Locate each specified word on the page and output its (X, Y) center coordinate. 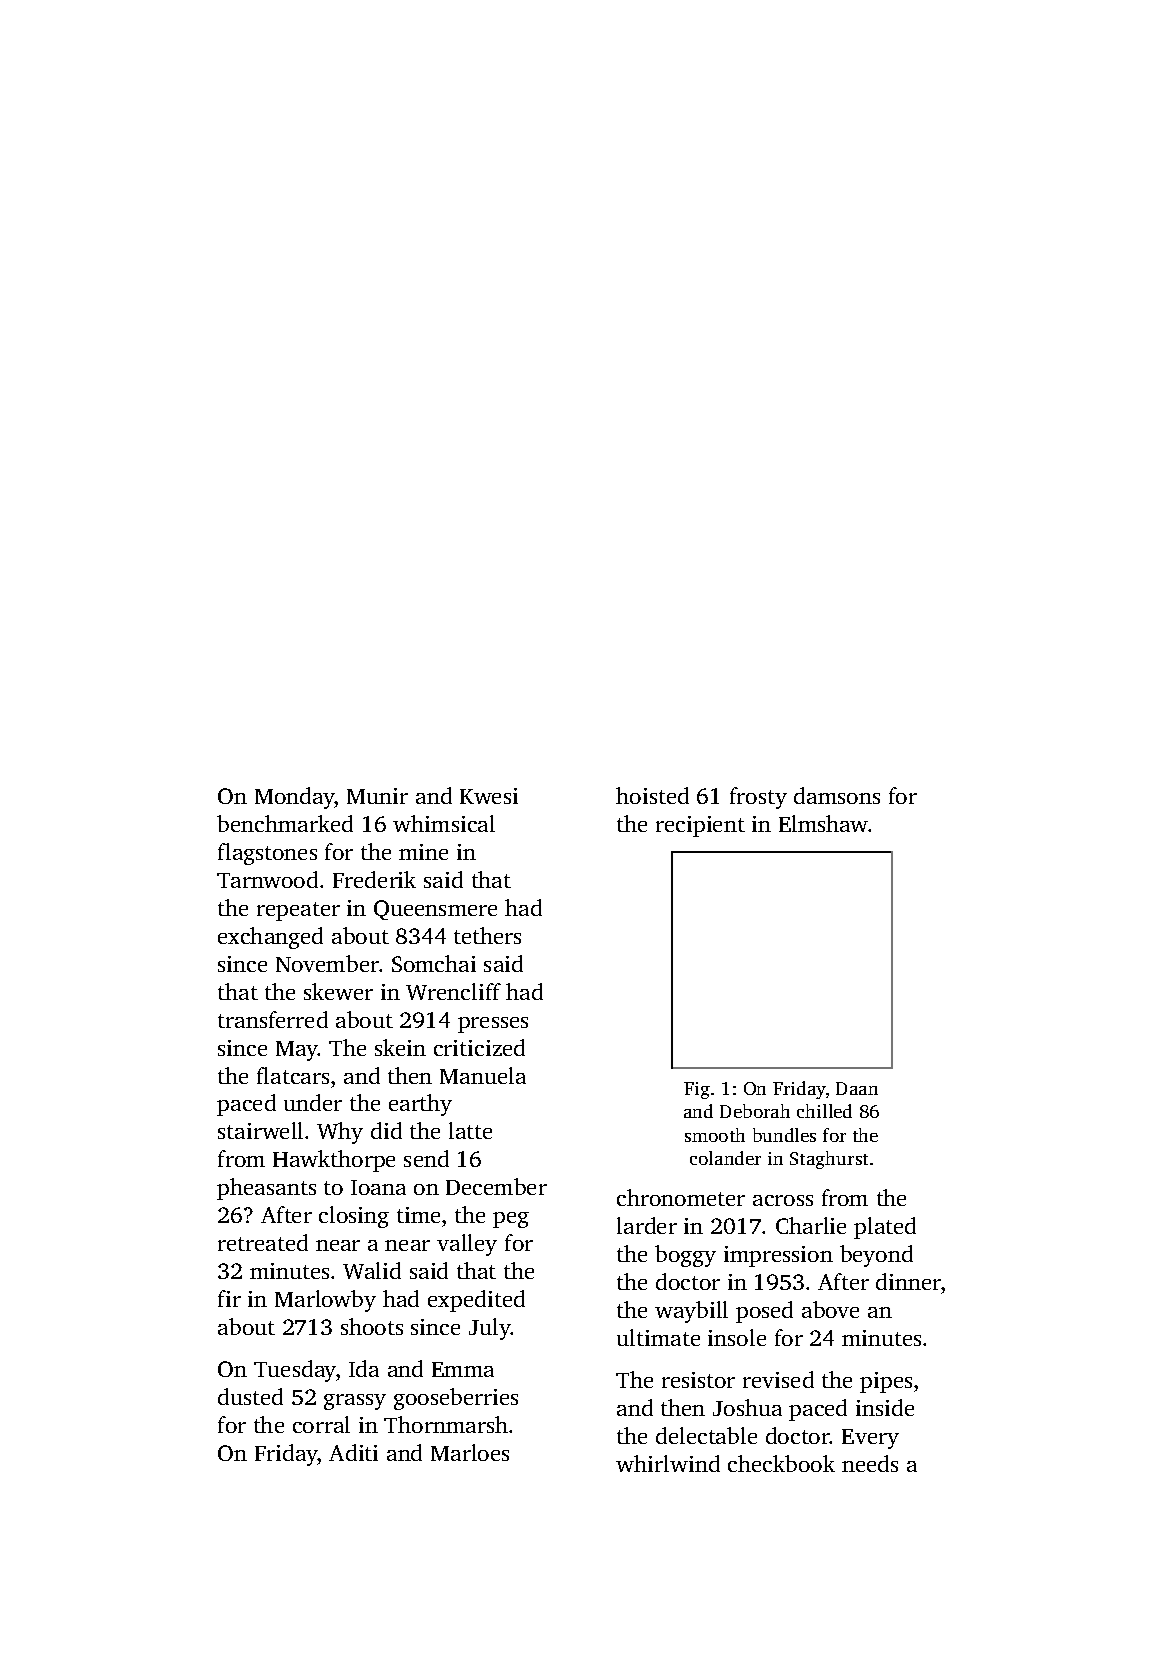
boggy (685, 1256)
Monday (295, 798)
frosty (758, 798)
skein (400, 1047)
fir (229, 1298)
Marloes (470, 1452)
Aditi (353, 1452)
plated (885, 1228)
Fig (697, 1090)
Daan (857, 1088)
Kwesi (489, 796)
